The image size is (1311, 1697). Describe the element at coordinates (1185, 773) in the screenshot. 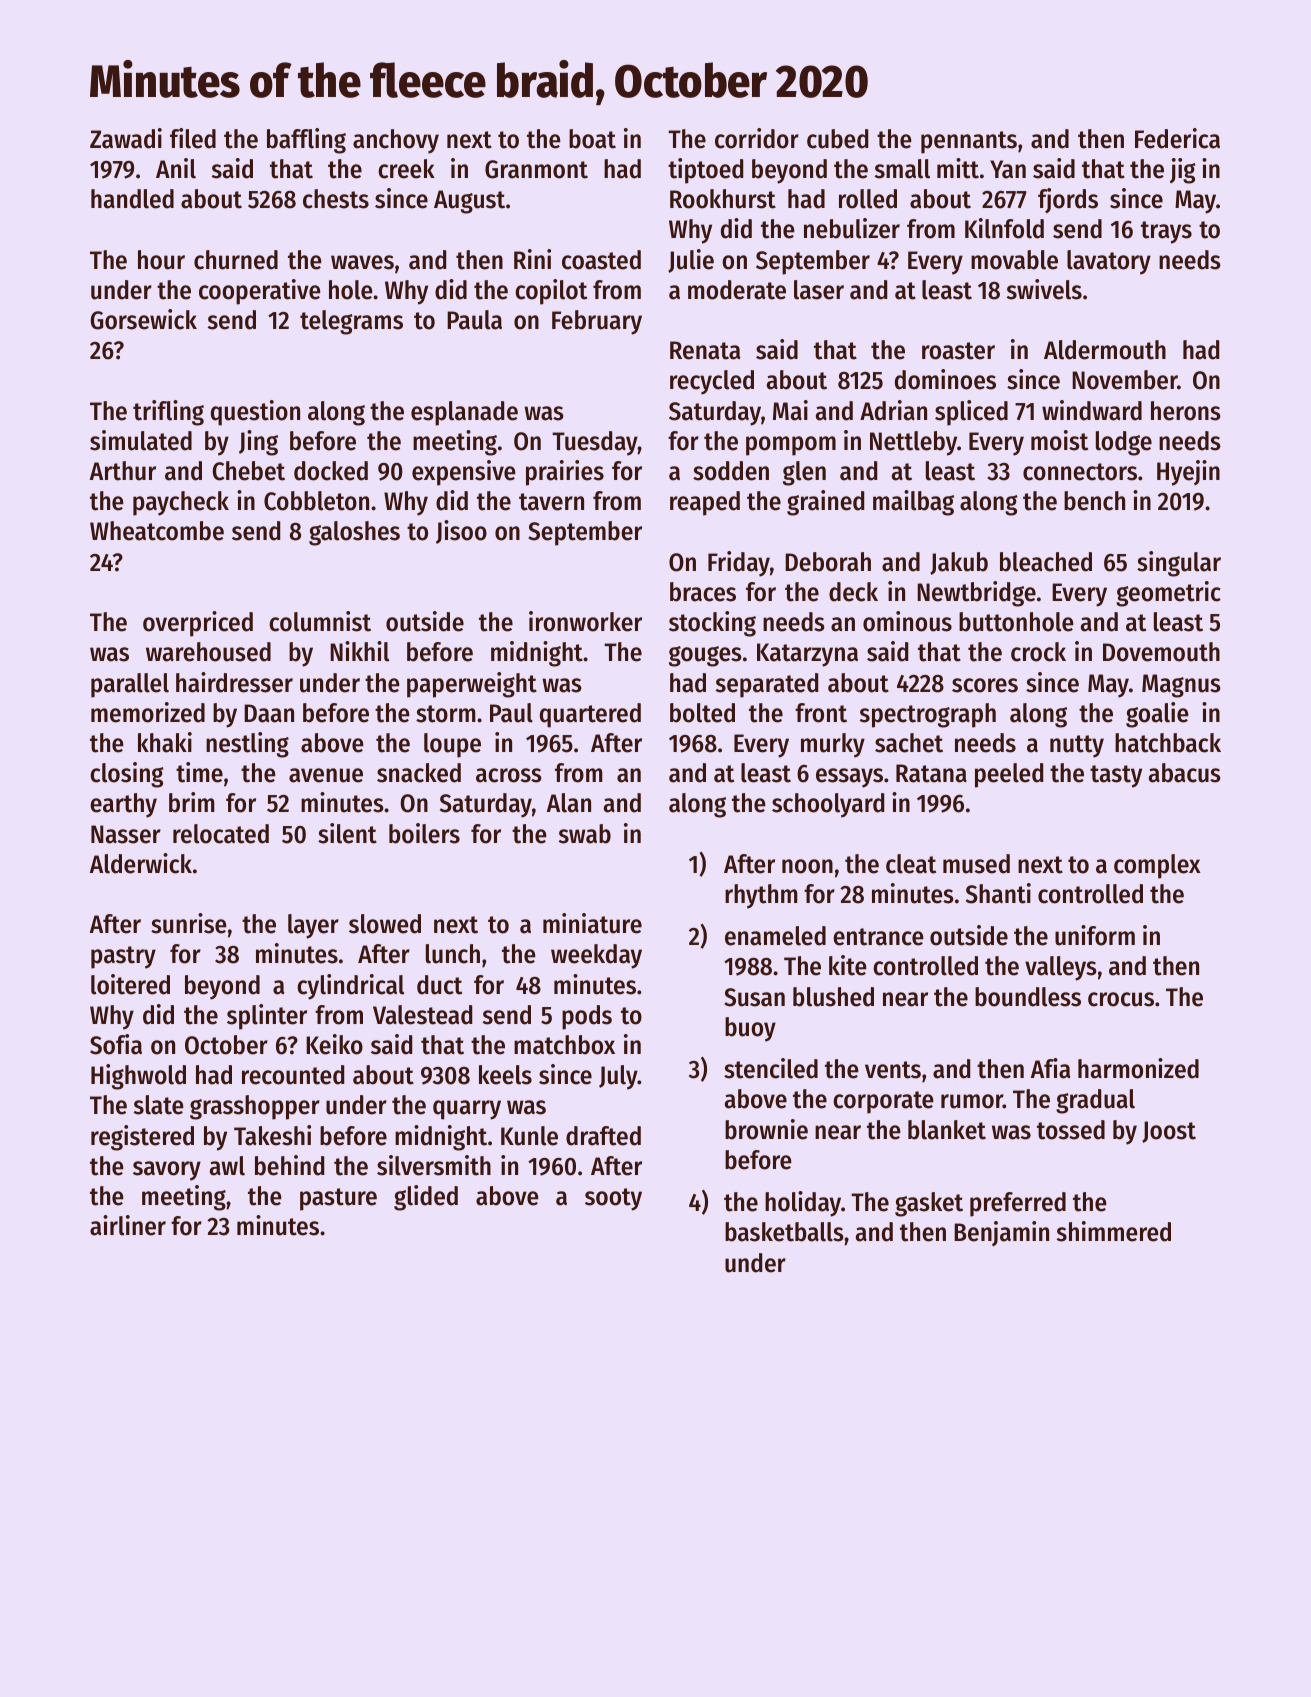

I see `abacus` at that location.
